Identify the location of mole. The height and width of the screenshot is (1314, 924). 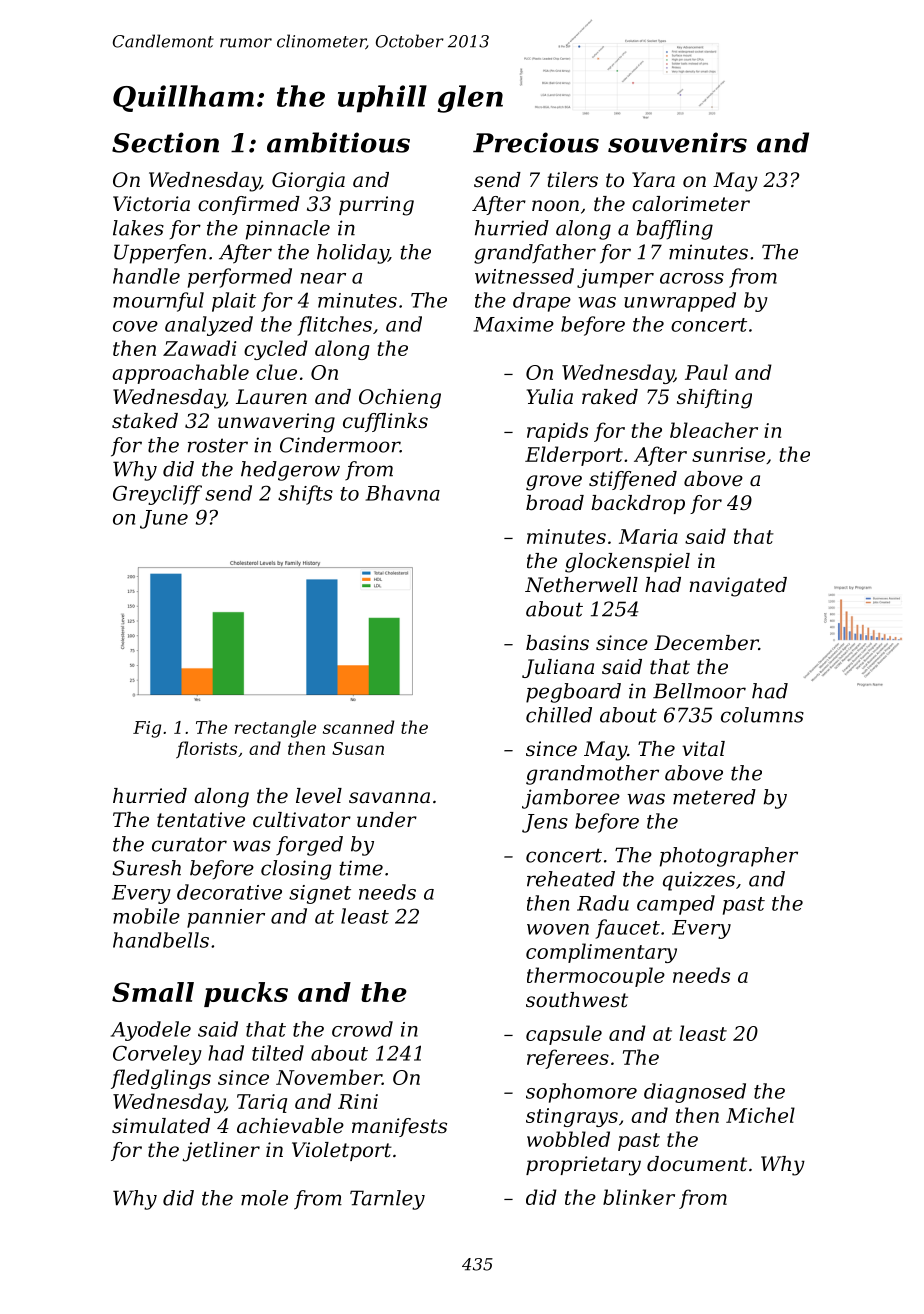
(264, 1198).
